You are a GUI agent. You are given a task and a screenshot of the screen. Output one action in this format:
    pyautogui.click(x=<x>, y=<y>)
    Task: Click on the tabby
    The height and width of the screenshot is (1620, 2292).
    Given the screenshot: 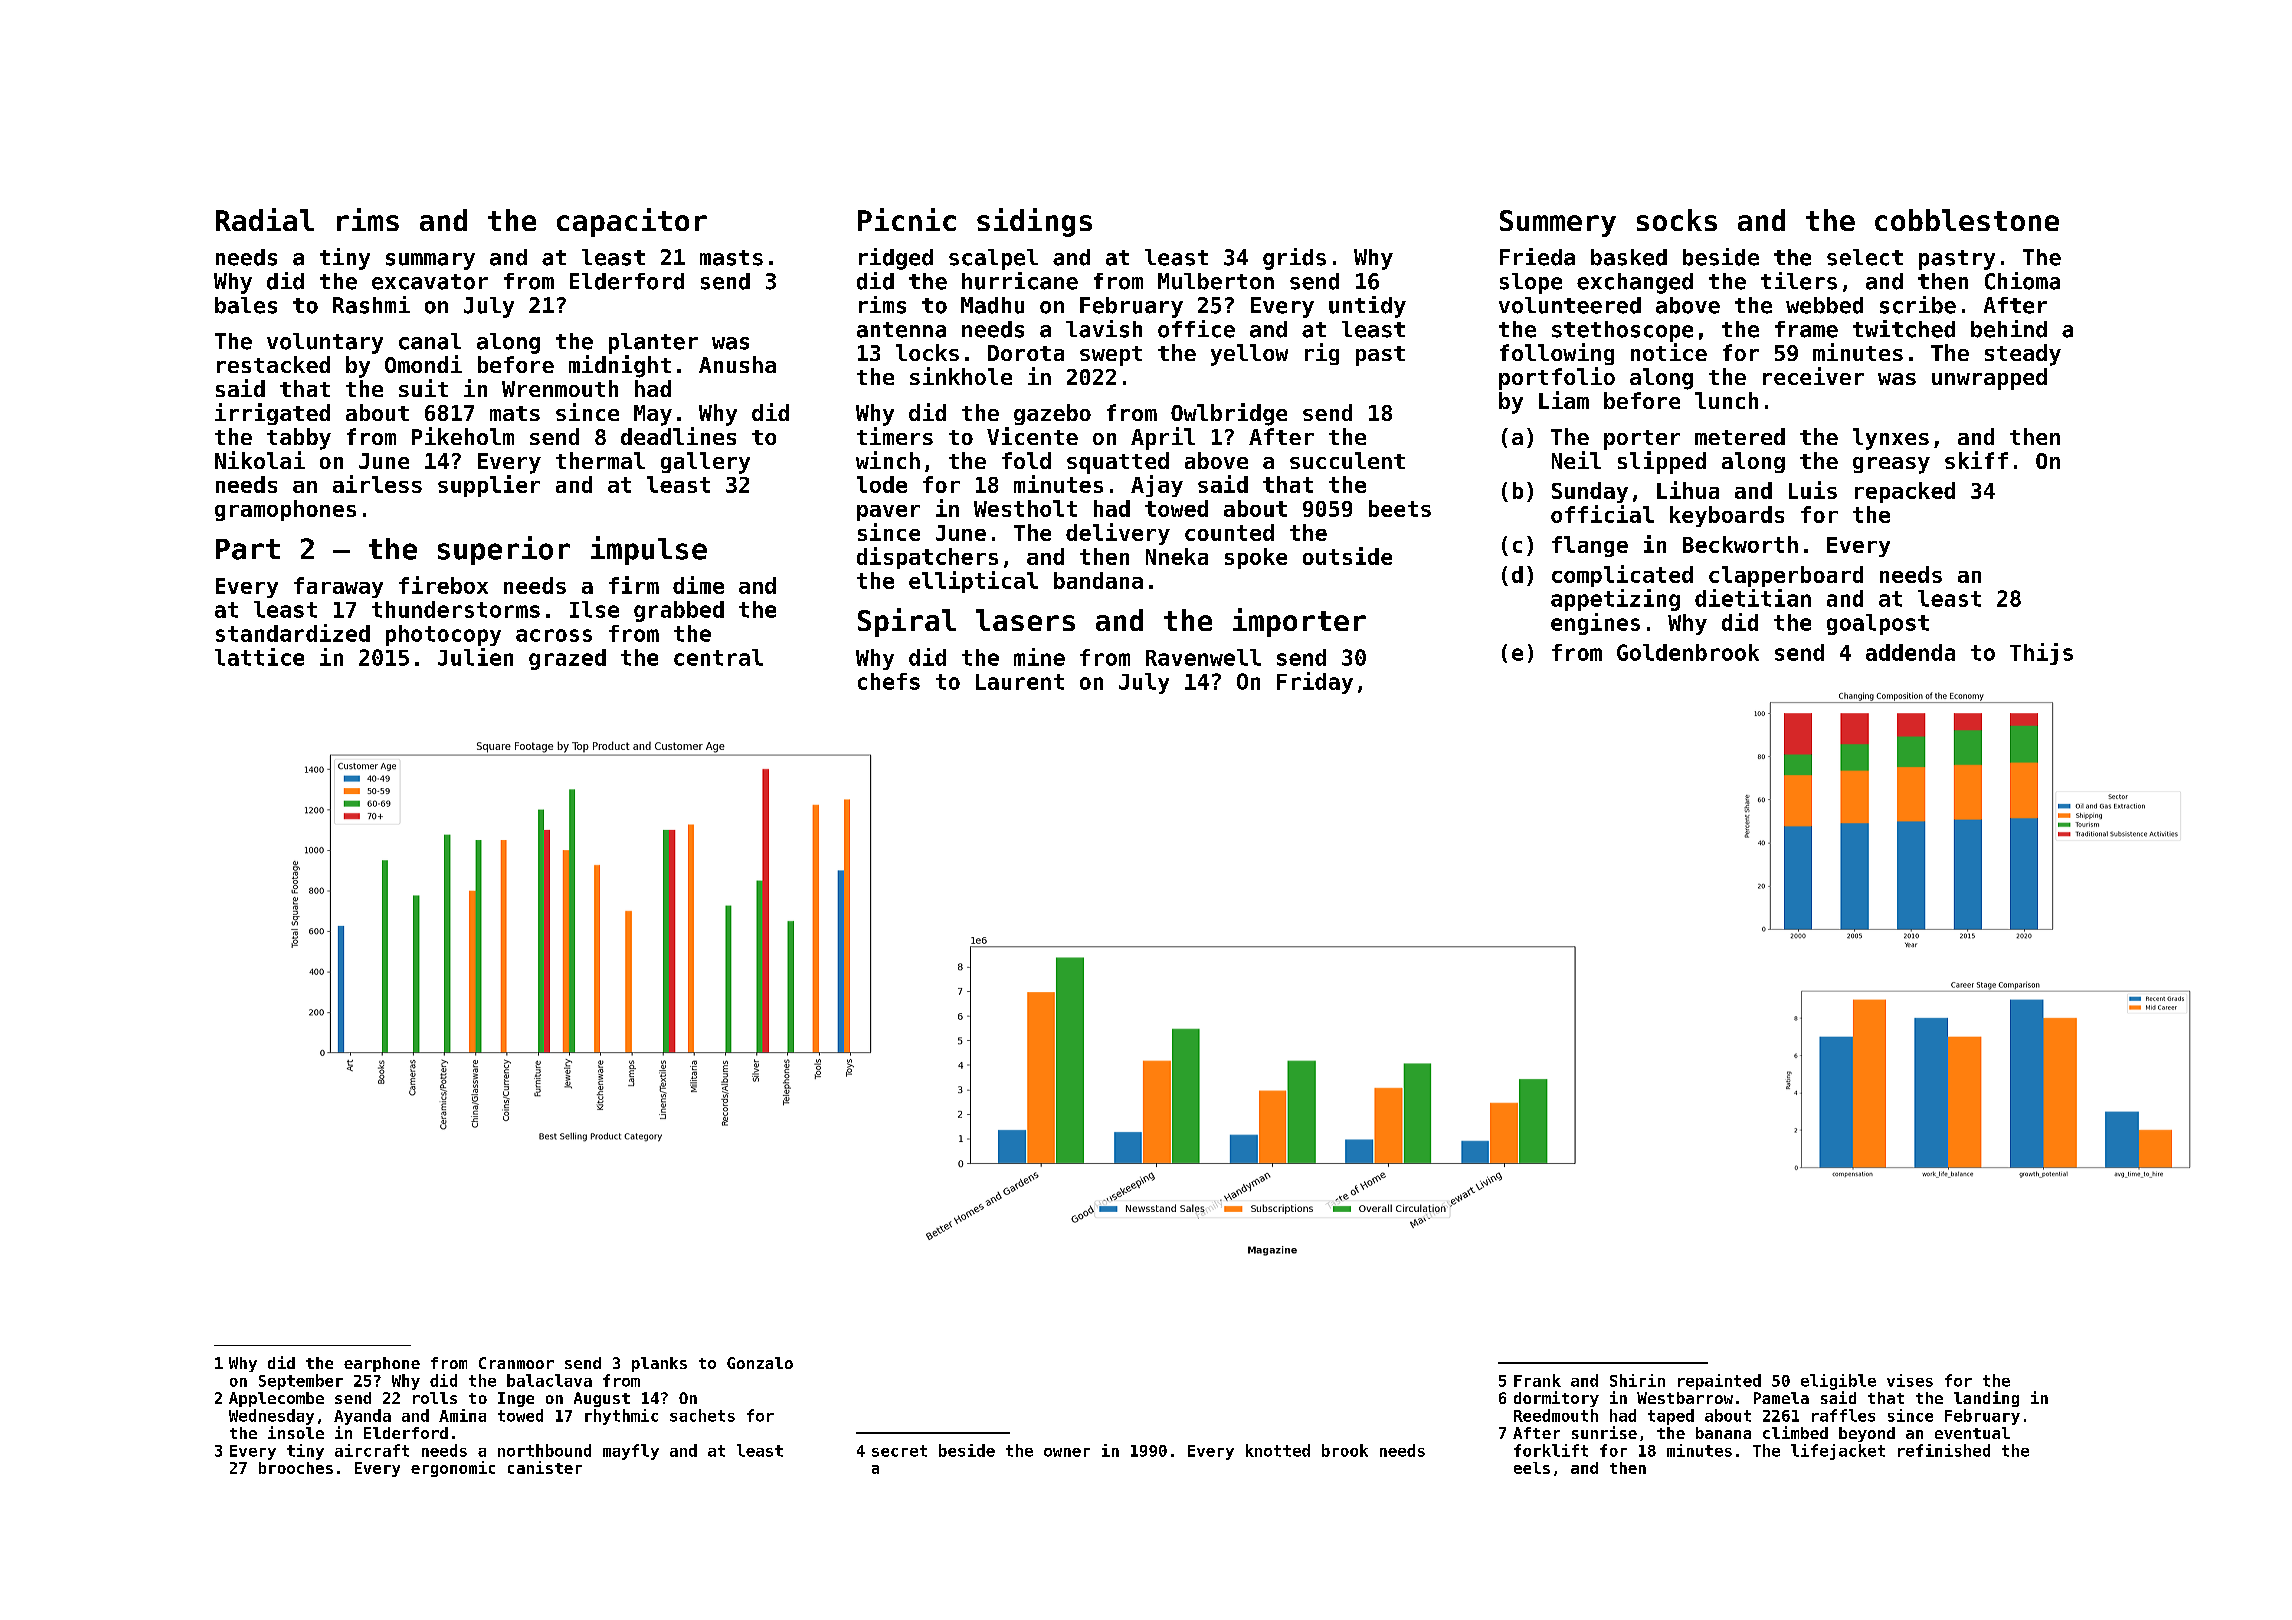 What is the action you would take?
    pyautogui.click(x=299, y=439)
